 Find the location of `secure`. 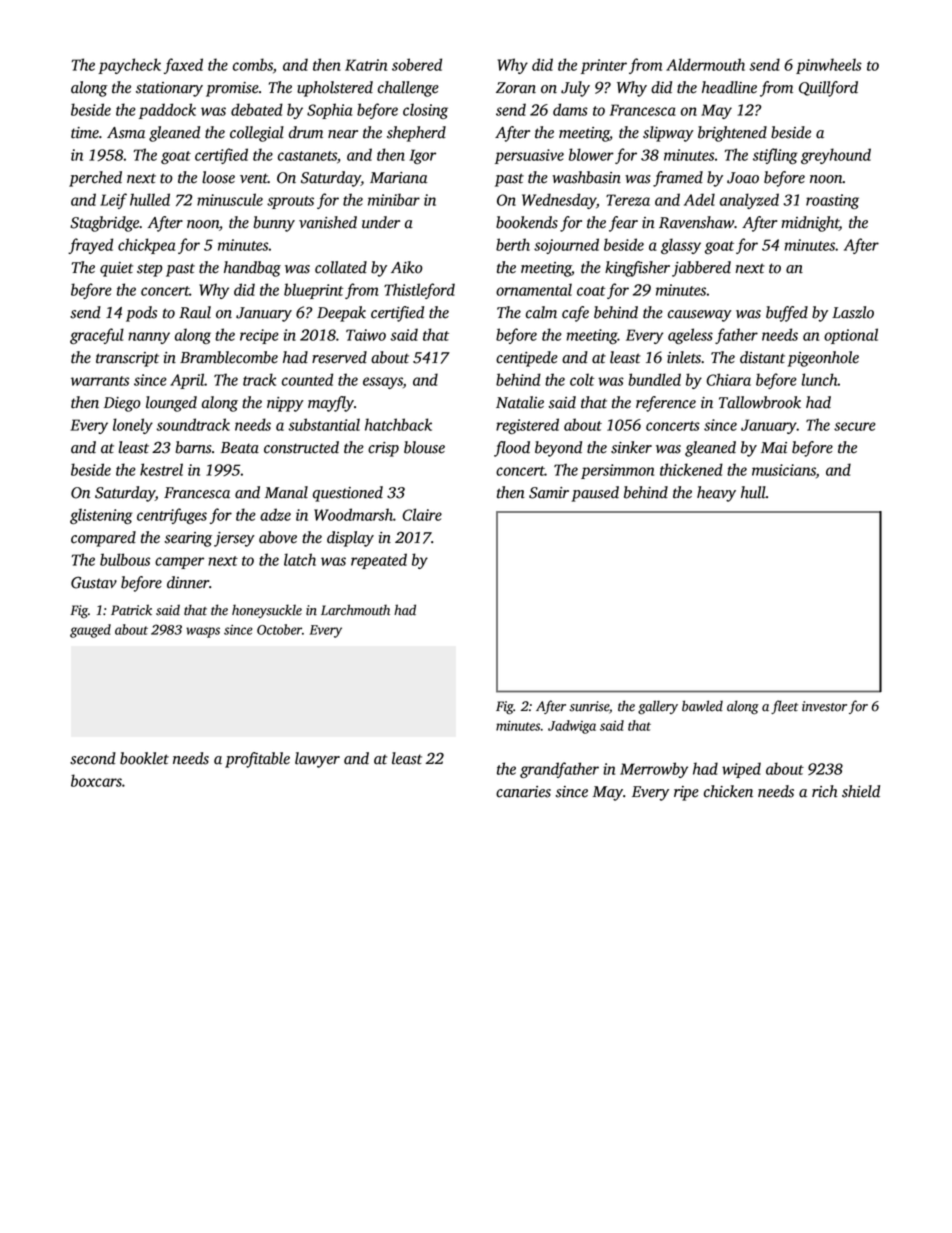

secure is located at coordinates (855, 426).
